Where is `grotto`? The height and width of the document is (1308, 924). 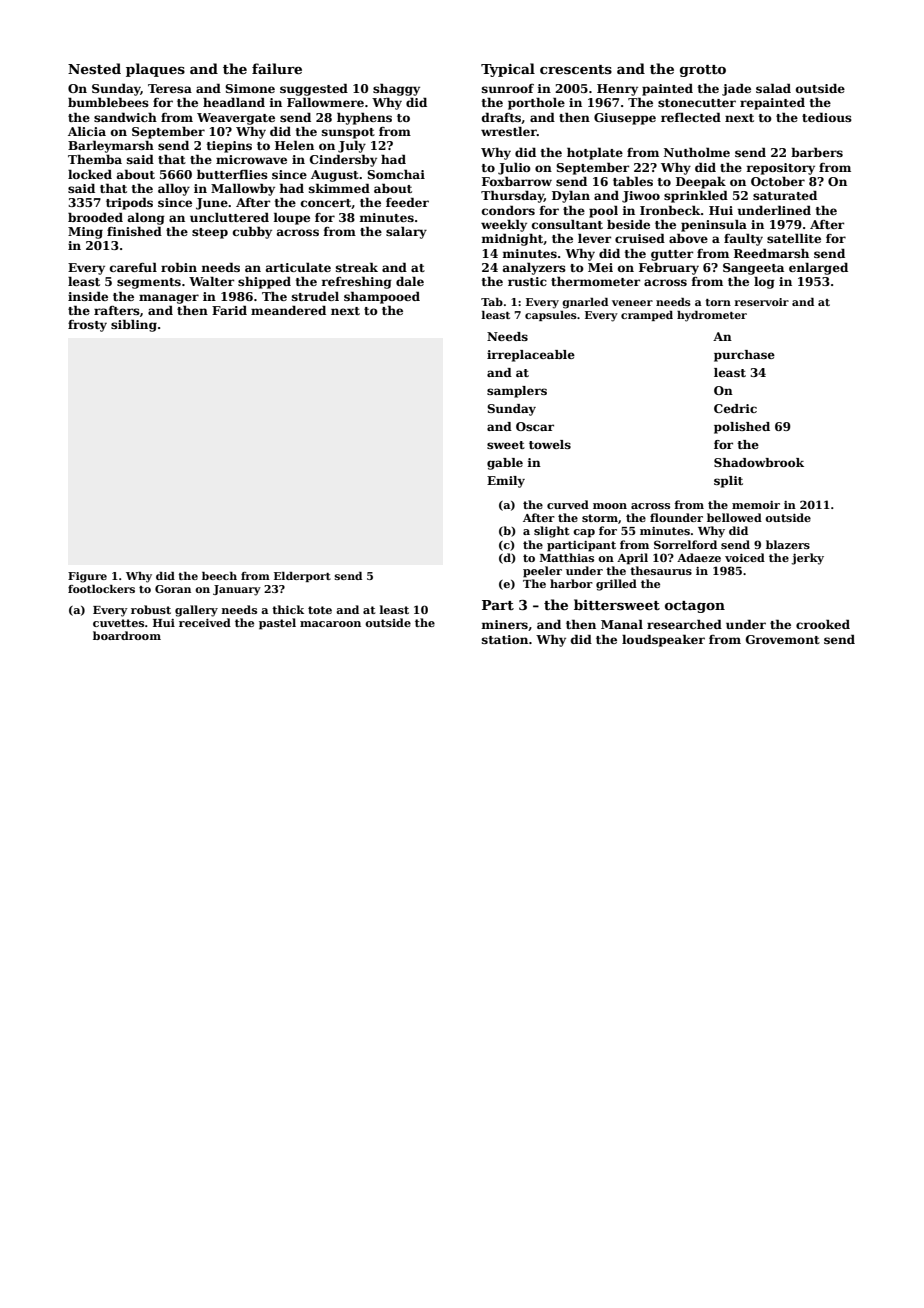 grotto is located at coordinates (703, 71).
